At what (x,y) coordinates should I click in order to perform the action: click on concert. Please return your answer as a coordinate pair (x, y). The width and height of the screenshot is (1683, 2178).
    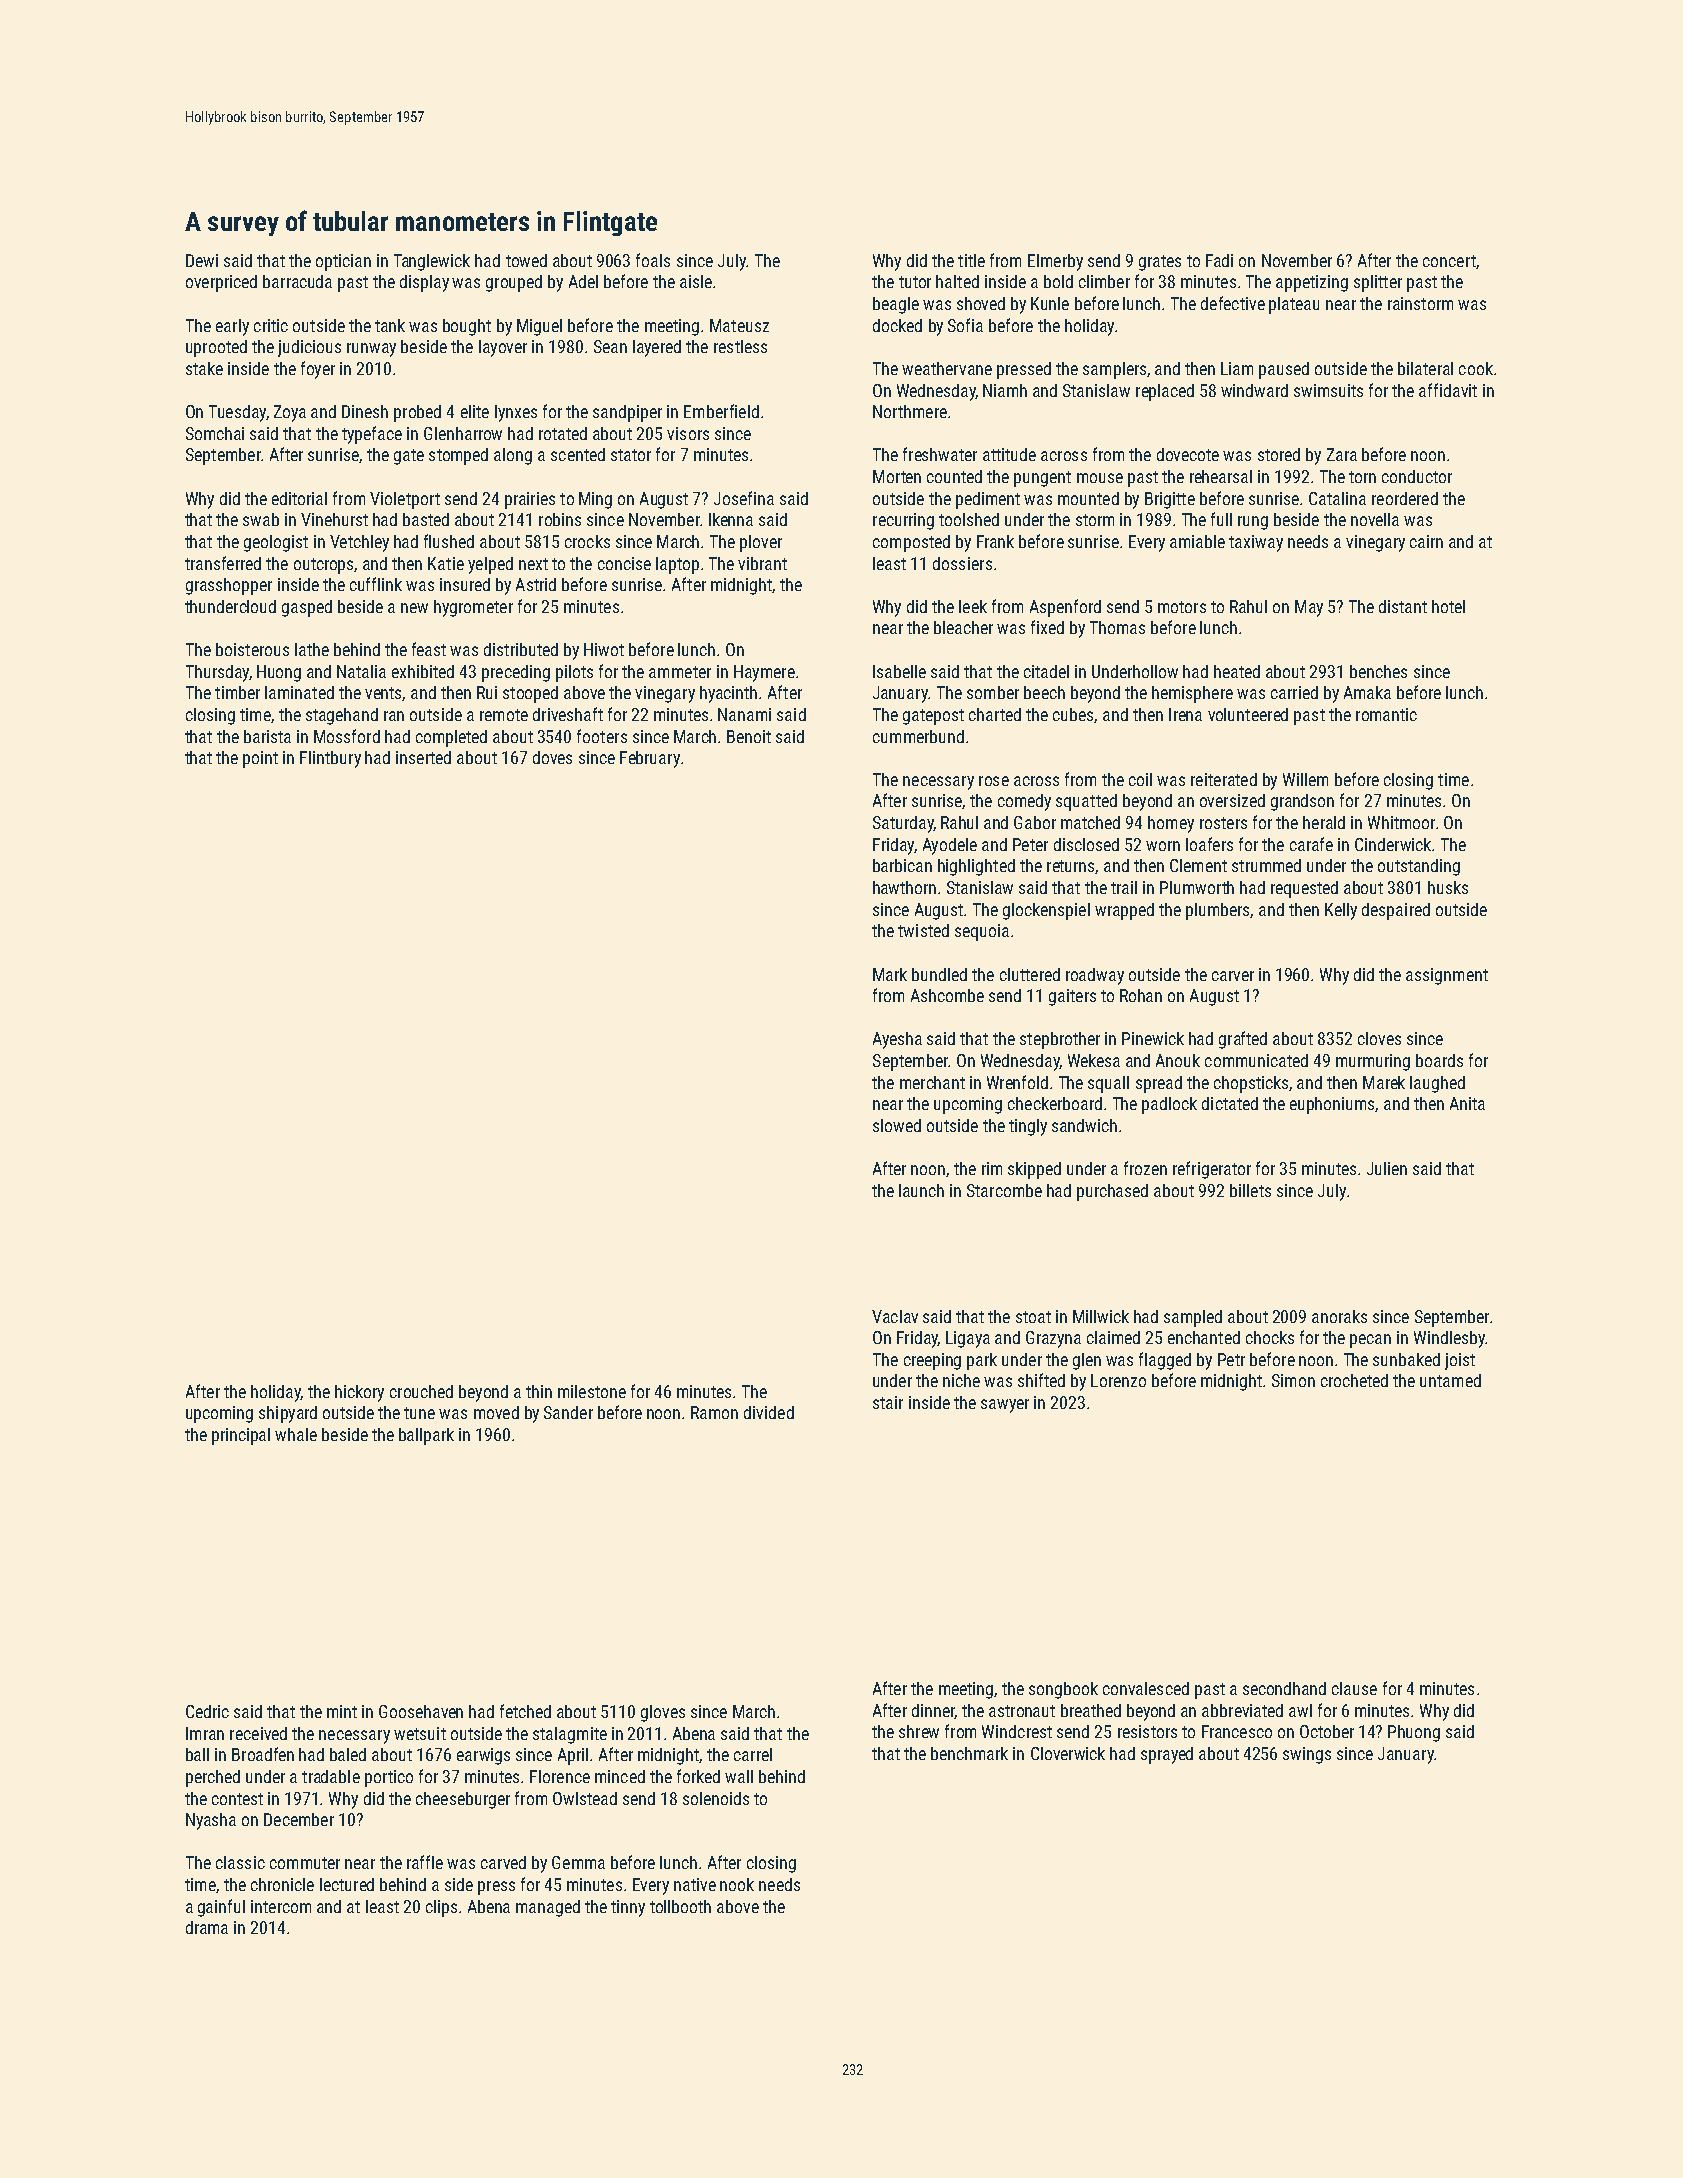
    Looking at the image, I should click on (1449, 261).
